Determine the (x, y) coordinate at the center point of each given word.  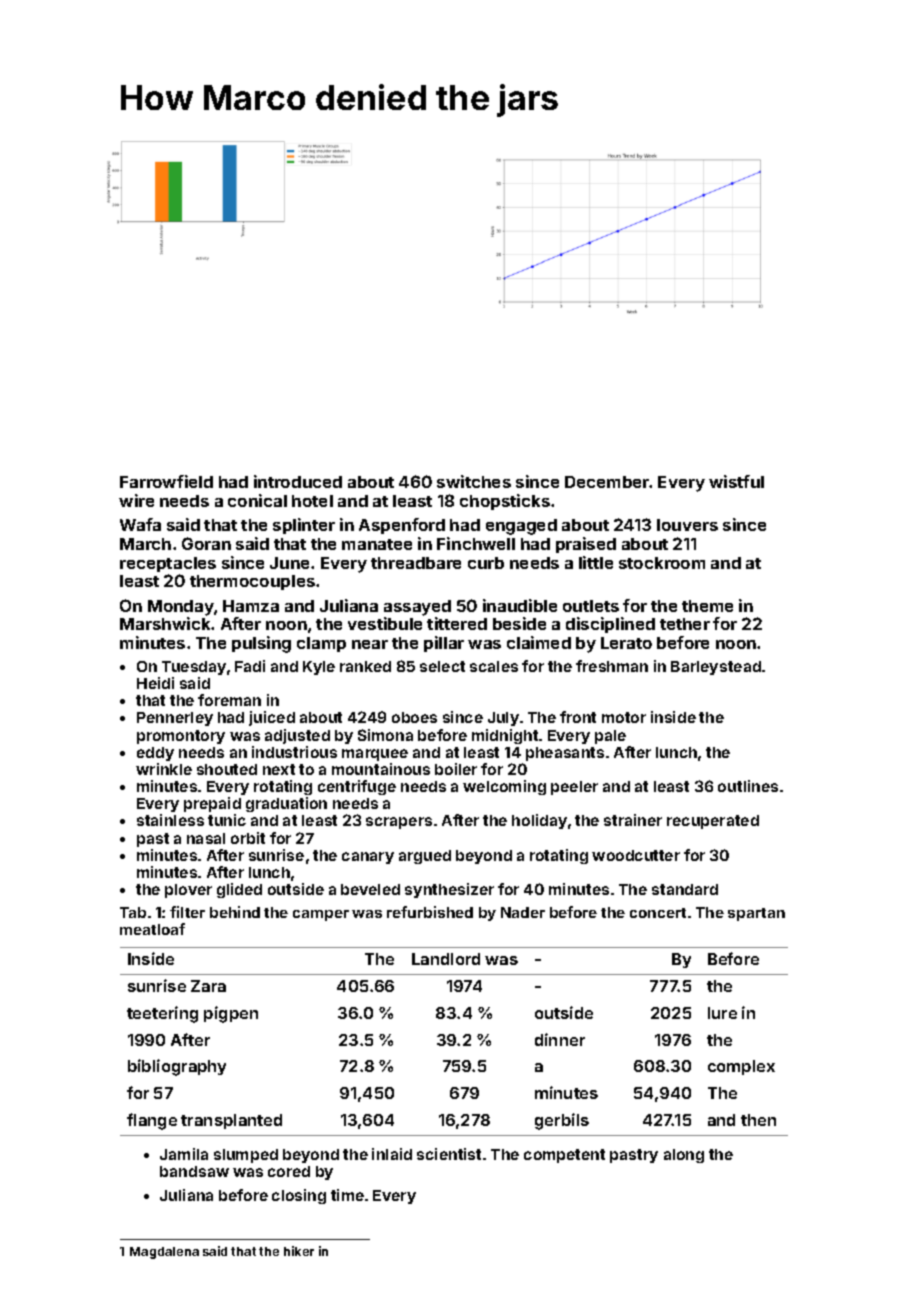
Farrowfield (166, 481)
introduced (298, 481)
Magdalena (164, 1253)
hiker (299, 1251)
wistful (736, 481)
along (684, 1156)
